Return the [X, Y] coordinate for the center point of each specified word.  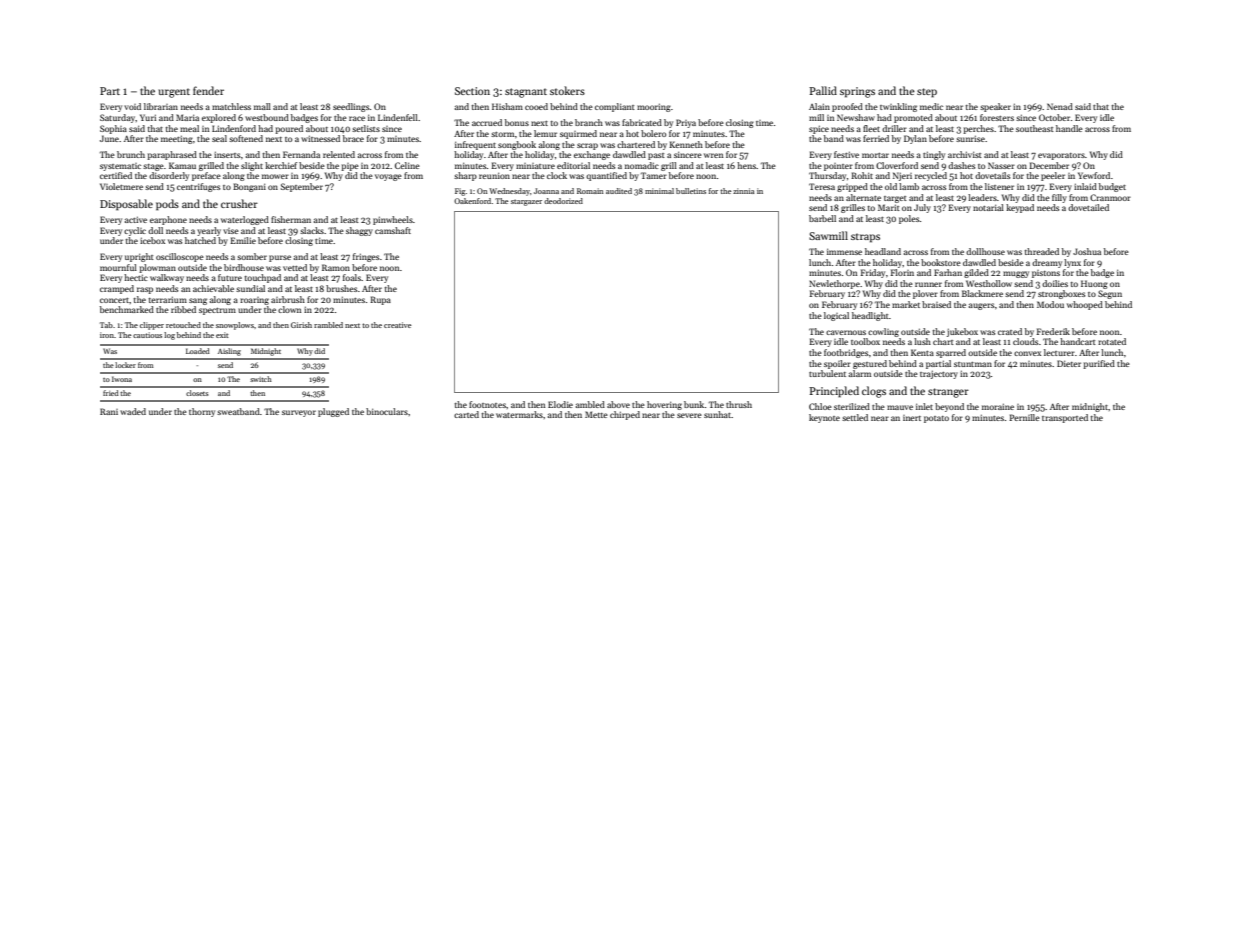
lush [922, 341]
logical [836, 316]
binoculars [387, 411]
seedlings [351, 107]
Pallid [823, 90]
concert [114, 300]
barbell [822, 218]
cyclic [135, 231]
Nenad [1060, 106]
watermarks [519, 414]
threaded [1041, 251]
